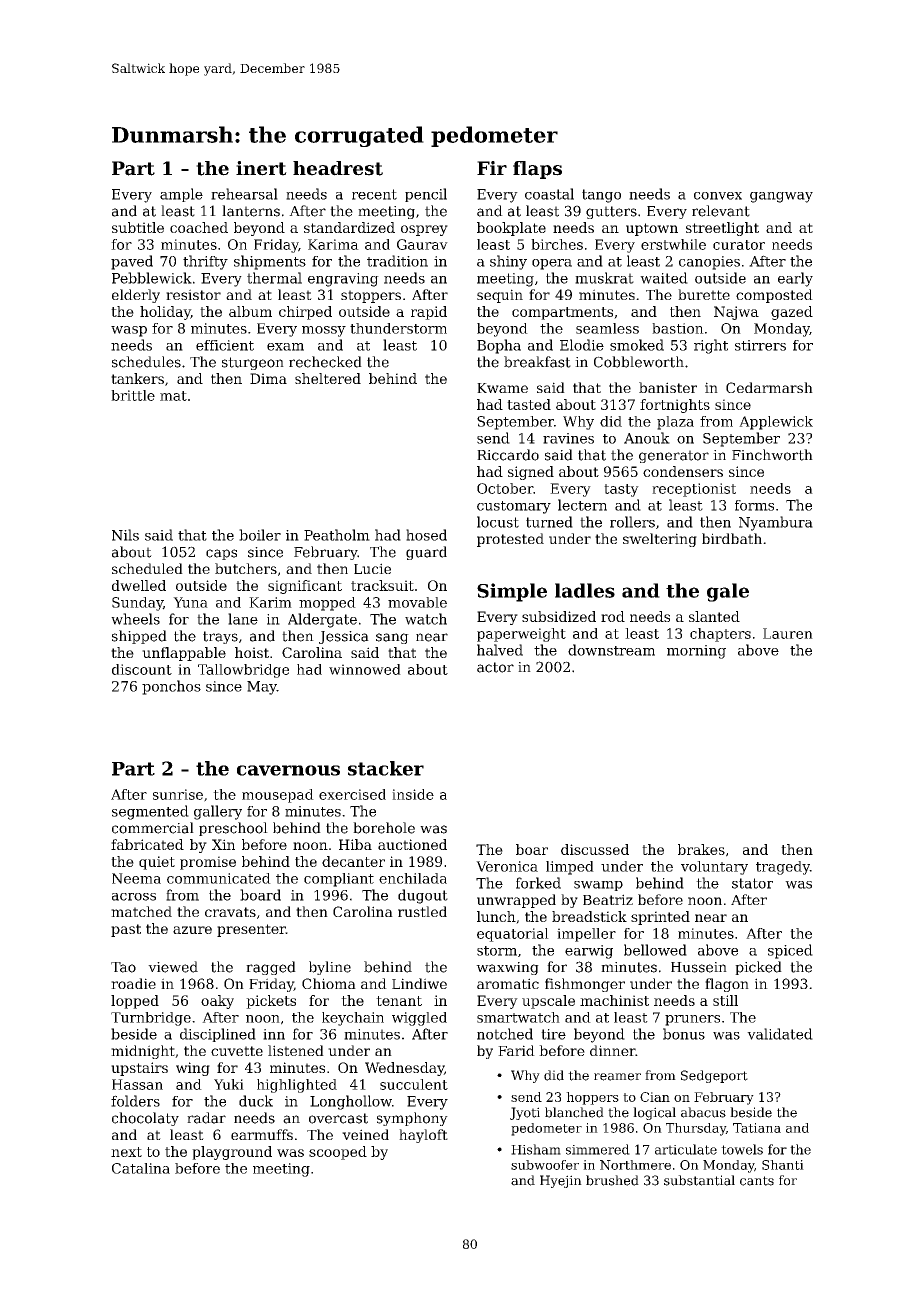 The image size is (924, 1308). I want to click on stacker, so click(386, 768).
